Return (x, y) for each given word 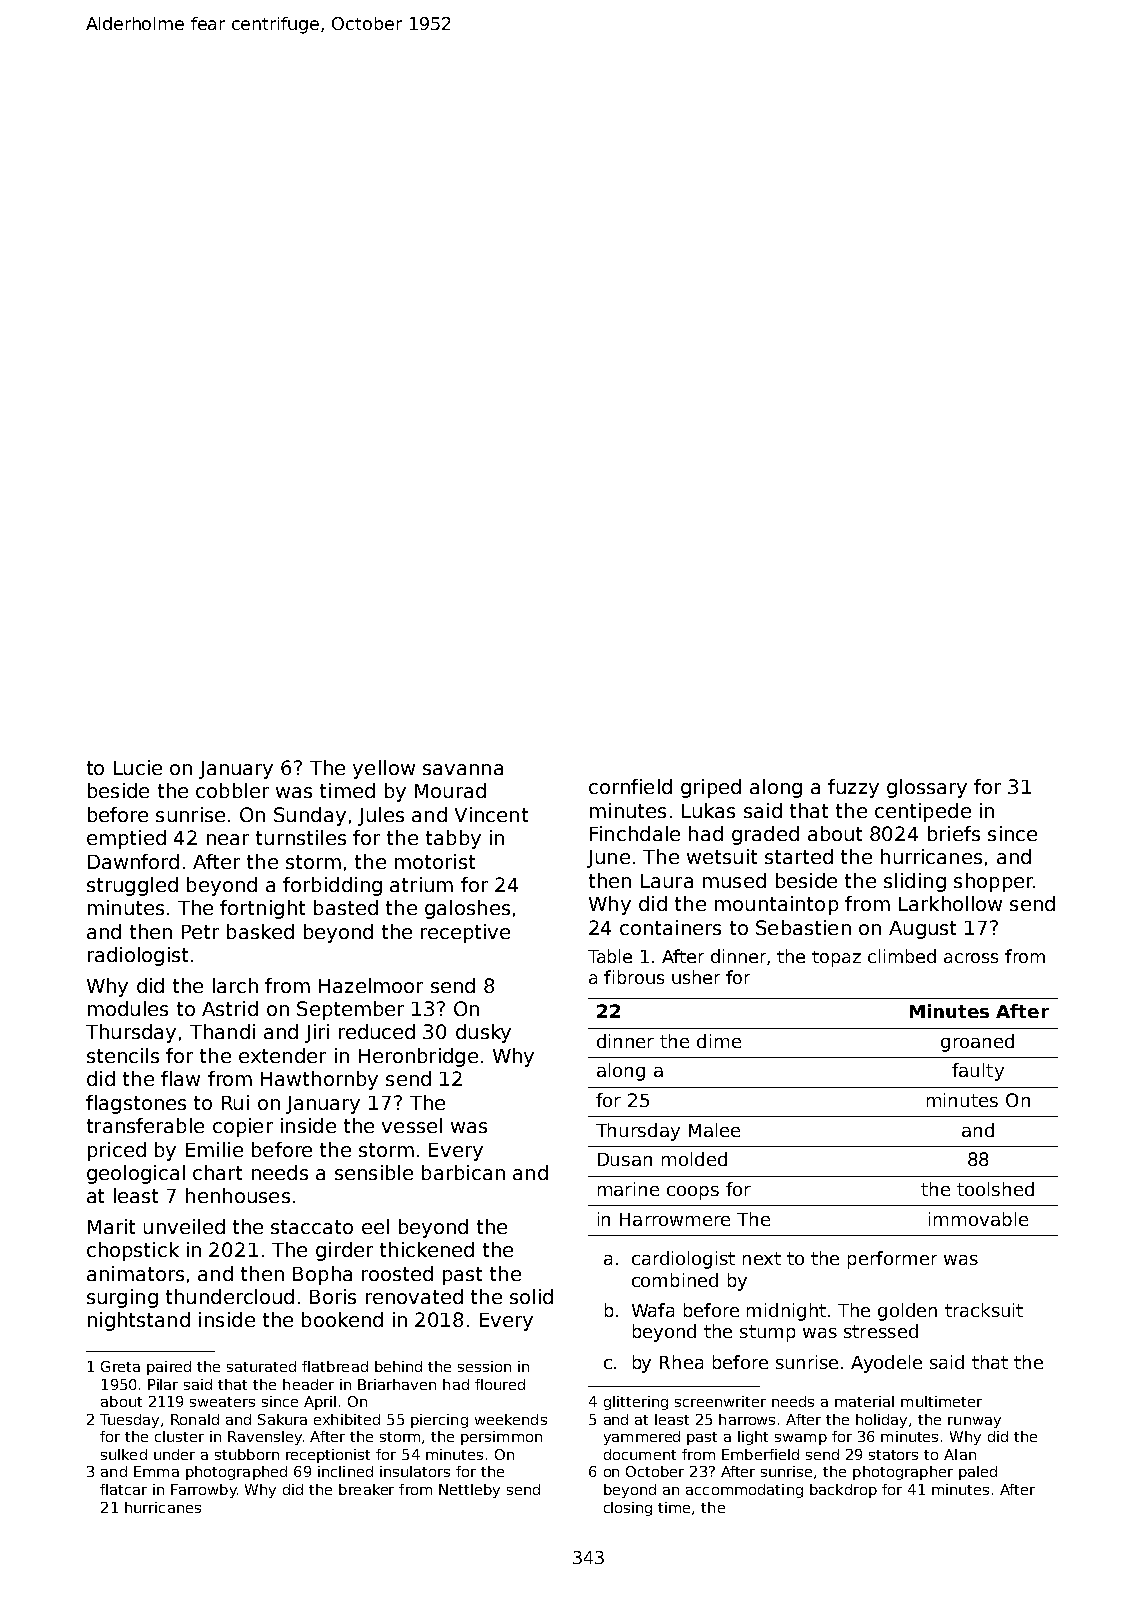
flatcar (123, 1489)
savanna (463, 769)
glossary (927, 788)
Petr (200, 932)
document (640, 1454)
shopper (993, 882)
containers (670, 927)
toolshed (995, 1189)
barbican (463, 1172)
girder (344, 1251)
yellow (384, 769)
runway (974, 1422)
